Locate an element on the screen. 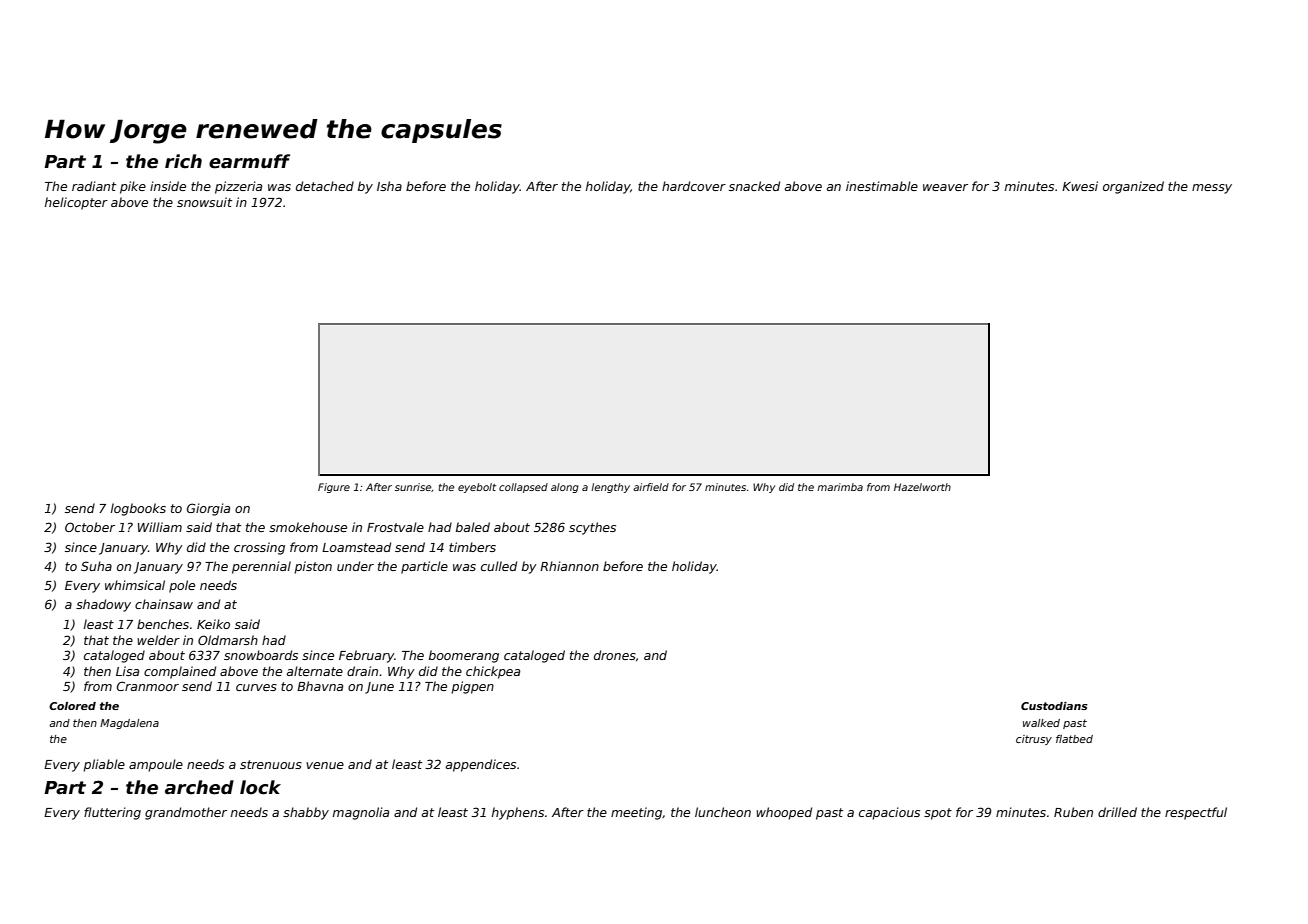  grandmother is located at coordinates (186, 813).
